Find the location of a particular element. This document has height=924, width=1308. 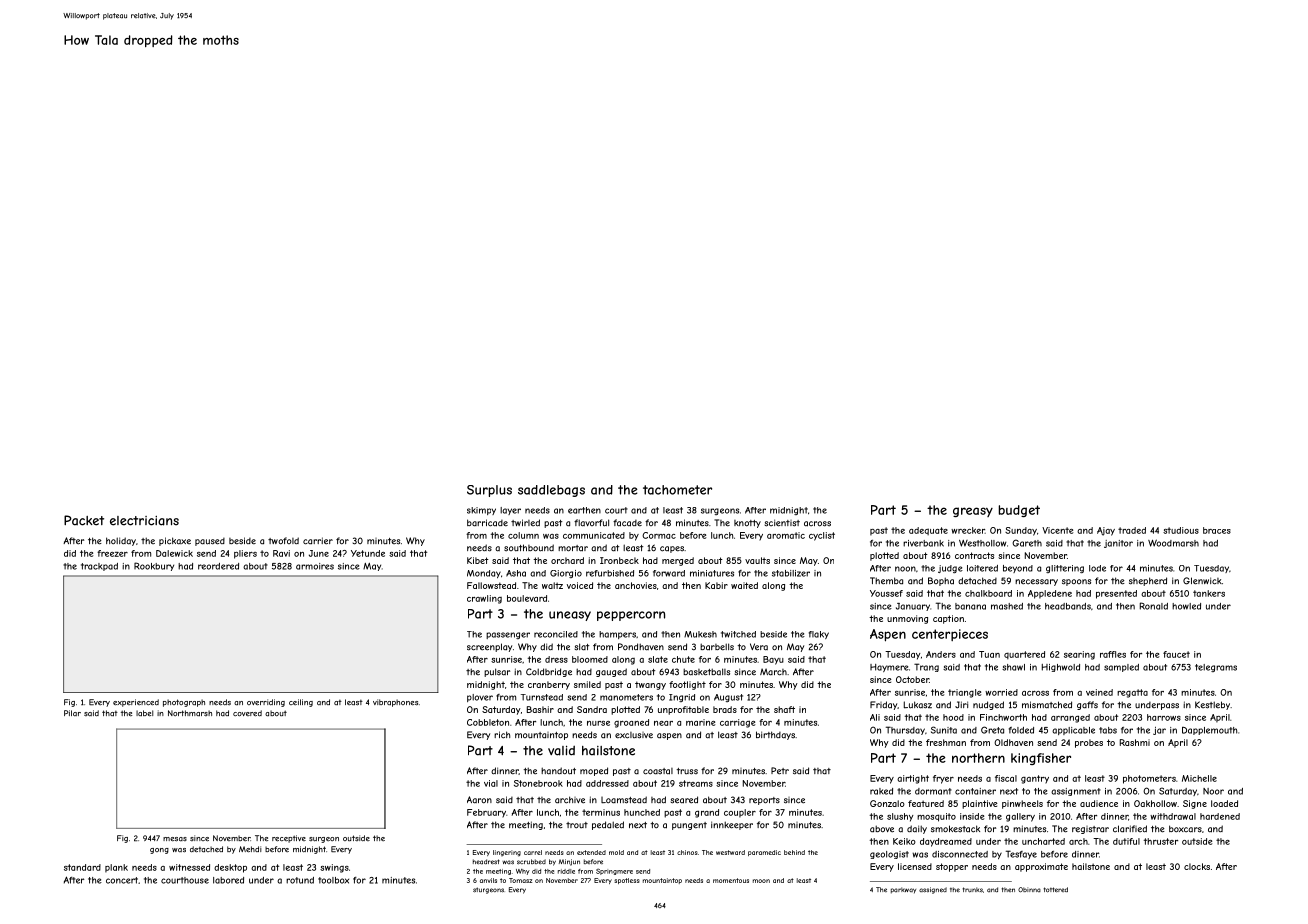

groaned is located at coordinates (631, 723).
